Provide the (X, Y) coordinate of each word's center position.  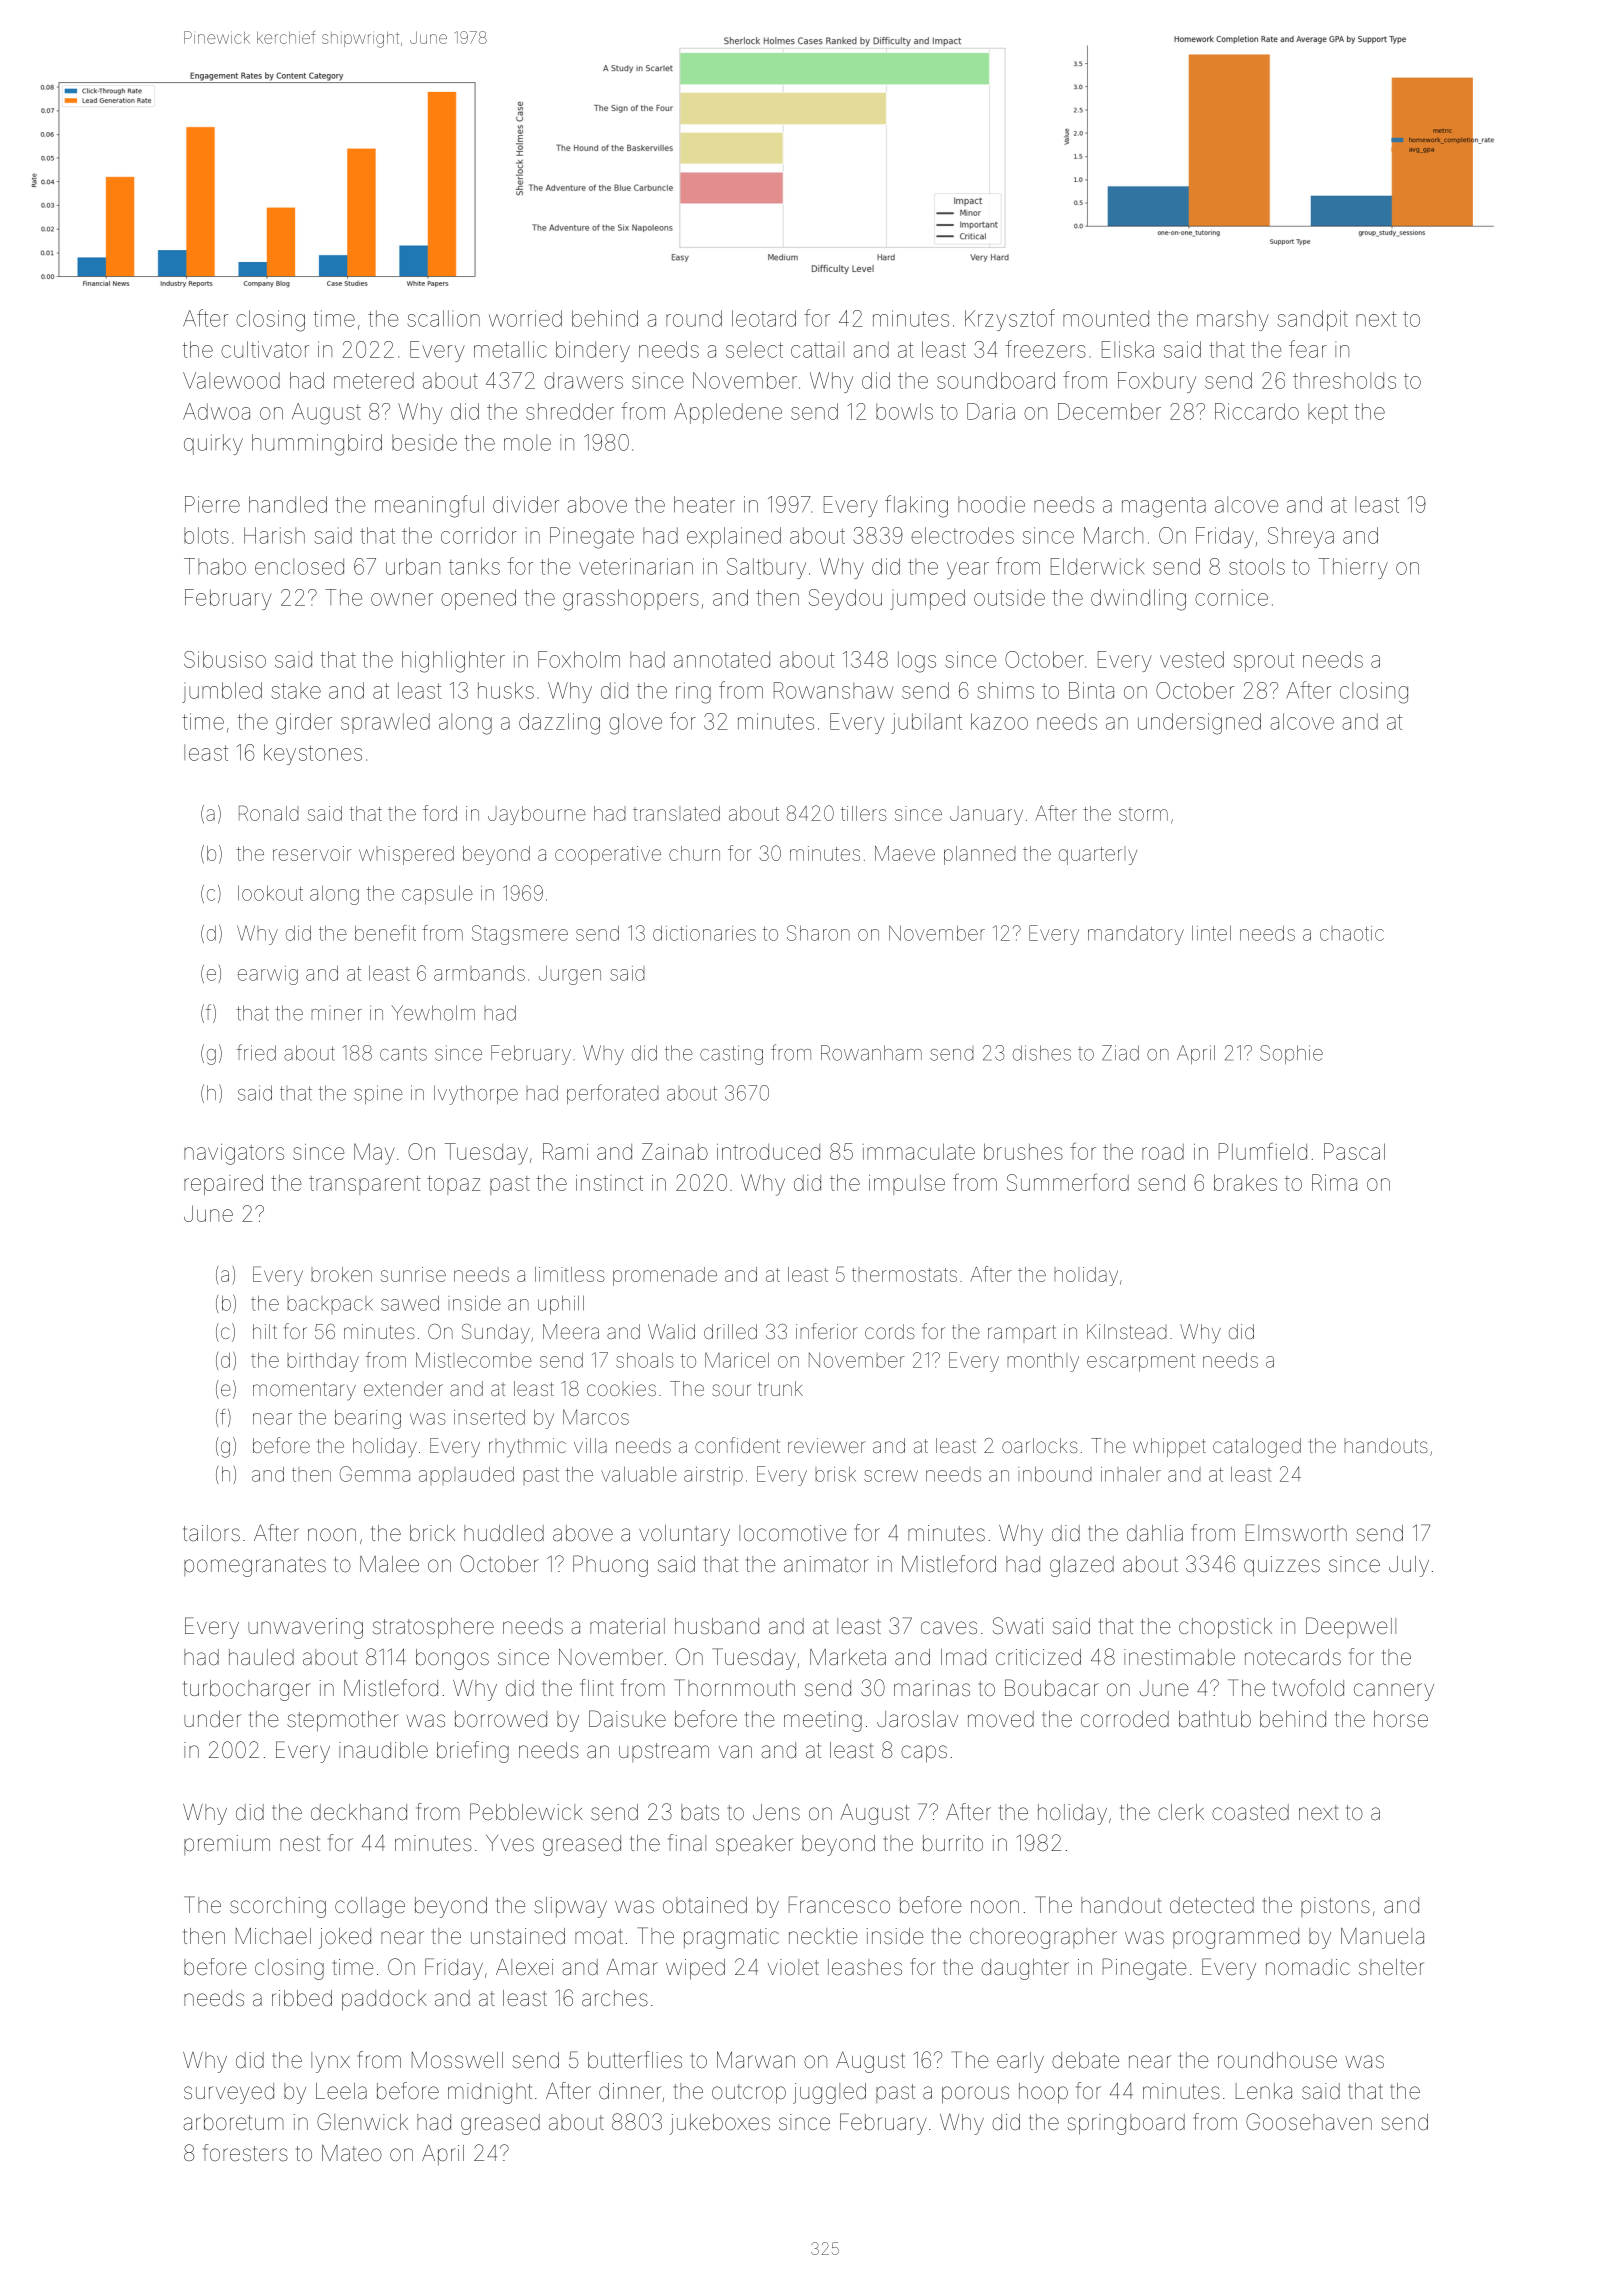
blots (206, 535)
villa (590, 1445)
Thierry (1353, 568)
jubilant (927, 723)
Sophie (1291, 1054)
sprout (1264, 662)
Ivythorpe (476, 1095)
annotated (722, 659)
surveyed (229, 2093)
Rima (1334, 1182)
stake (296, 690)
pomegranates (255, 1567)
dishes (1042, 1053)
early (1020, 2062)
